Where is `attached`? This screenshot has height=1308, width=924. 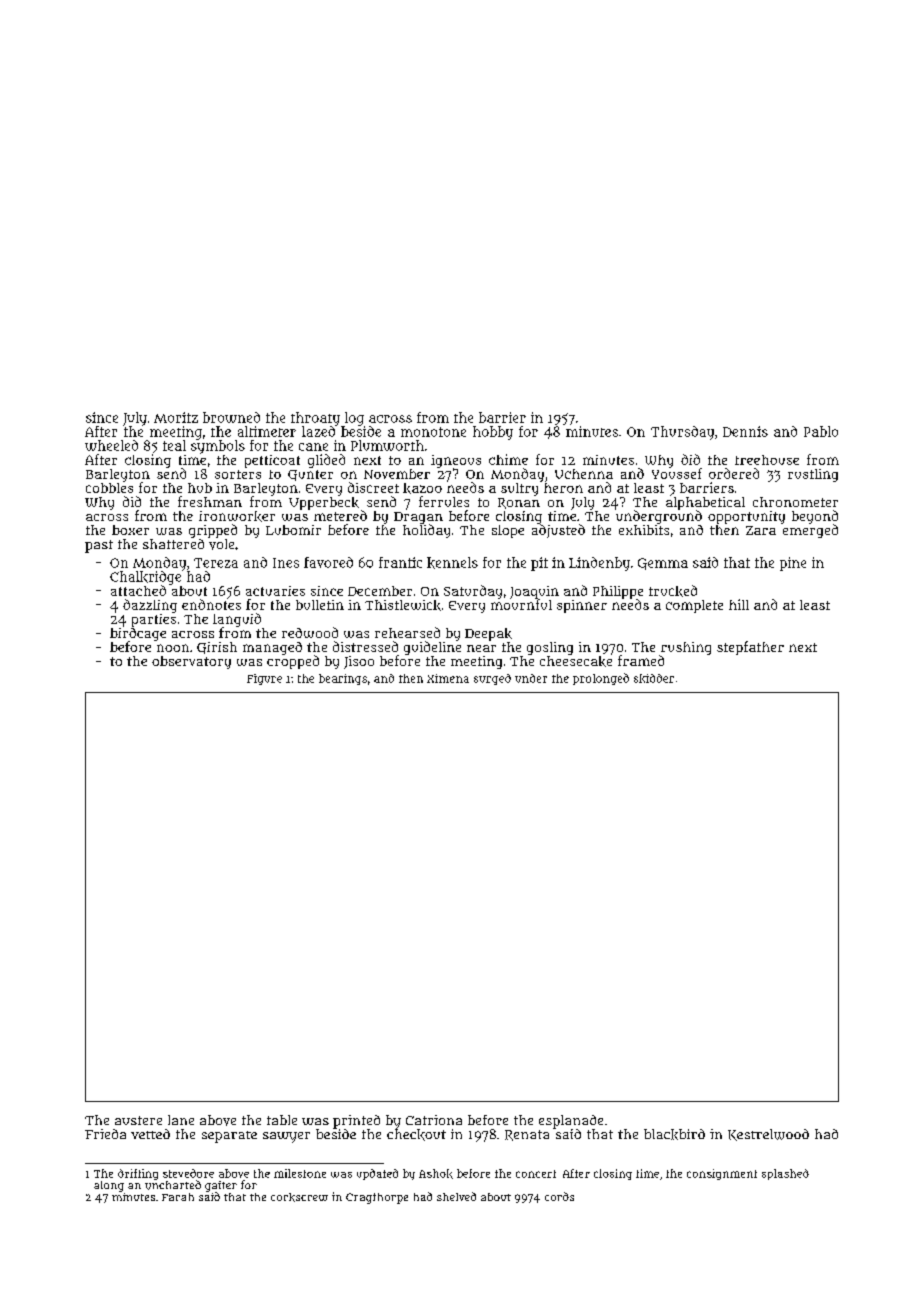 attached is located at coordinates (138, 590).
